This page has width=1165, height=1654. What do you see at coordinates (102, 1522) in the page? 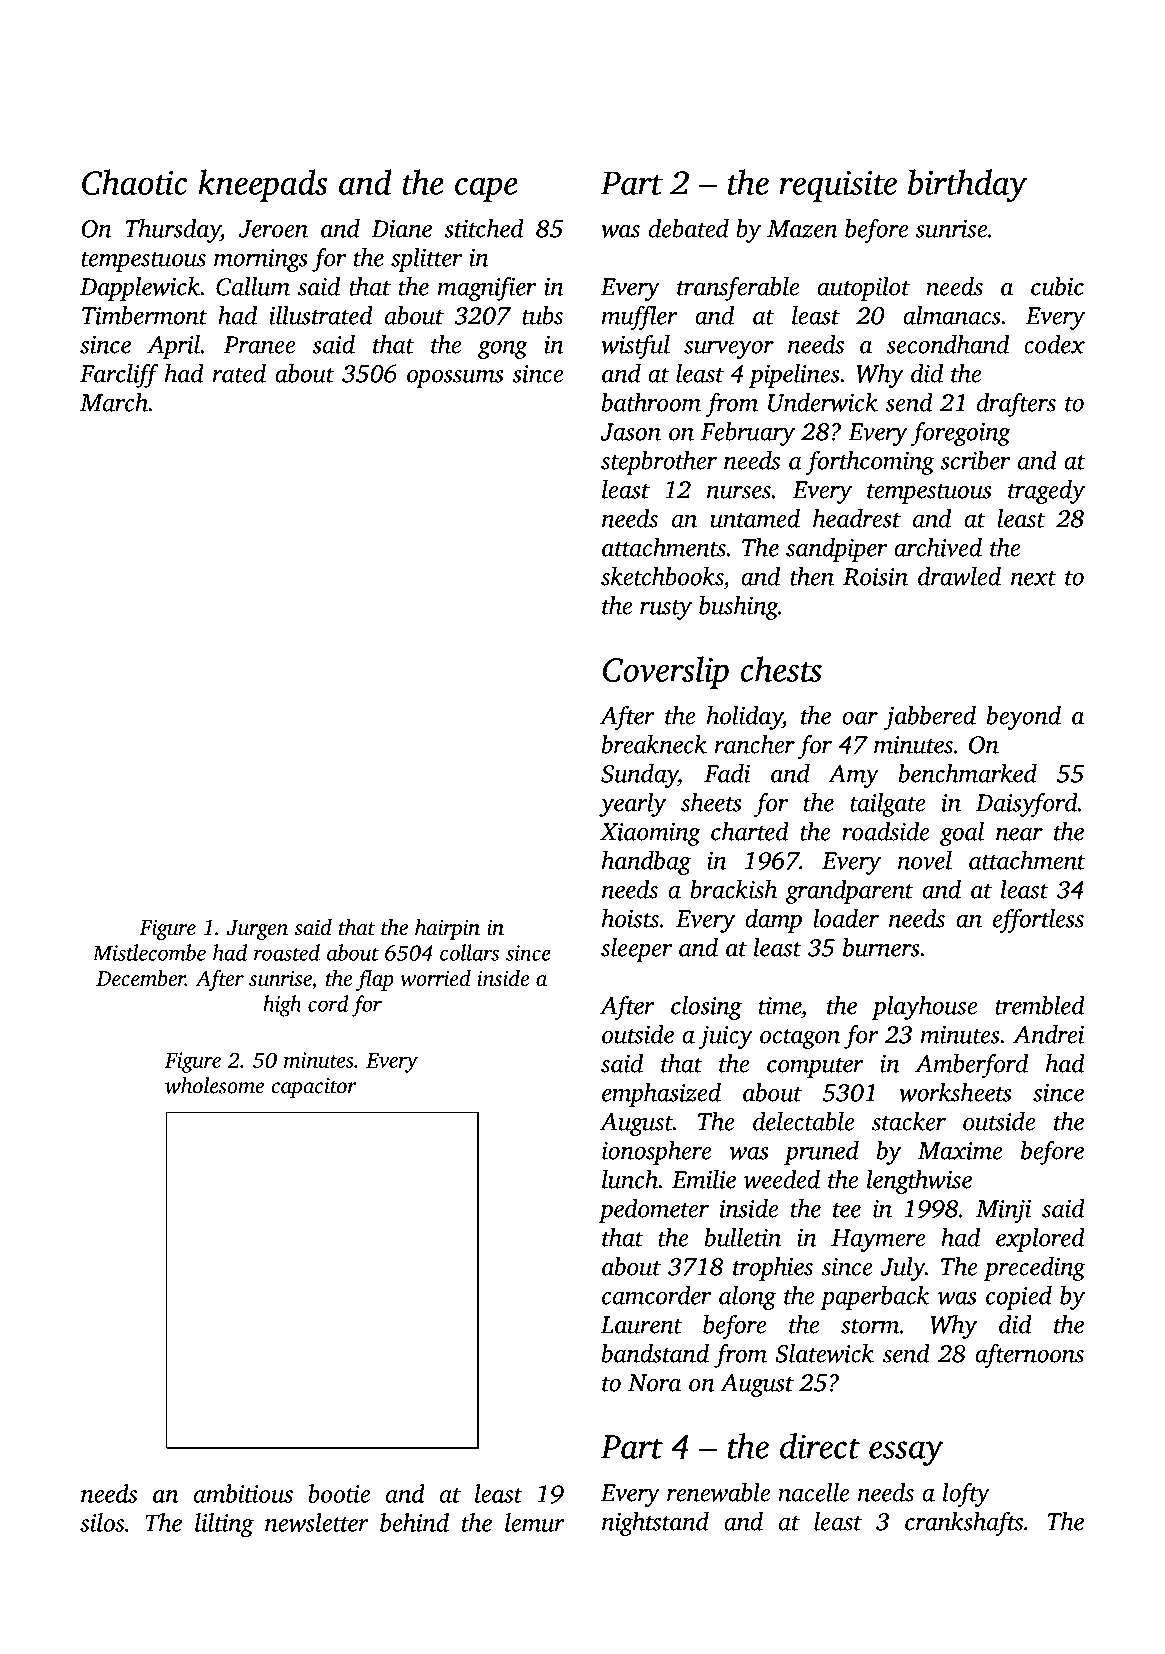
I see `silos` at bounding box center [102, 1522].
